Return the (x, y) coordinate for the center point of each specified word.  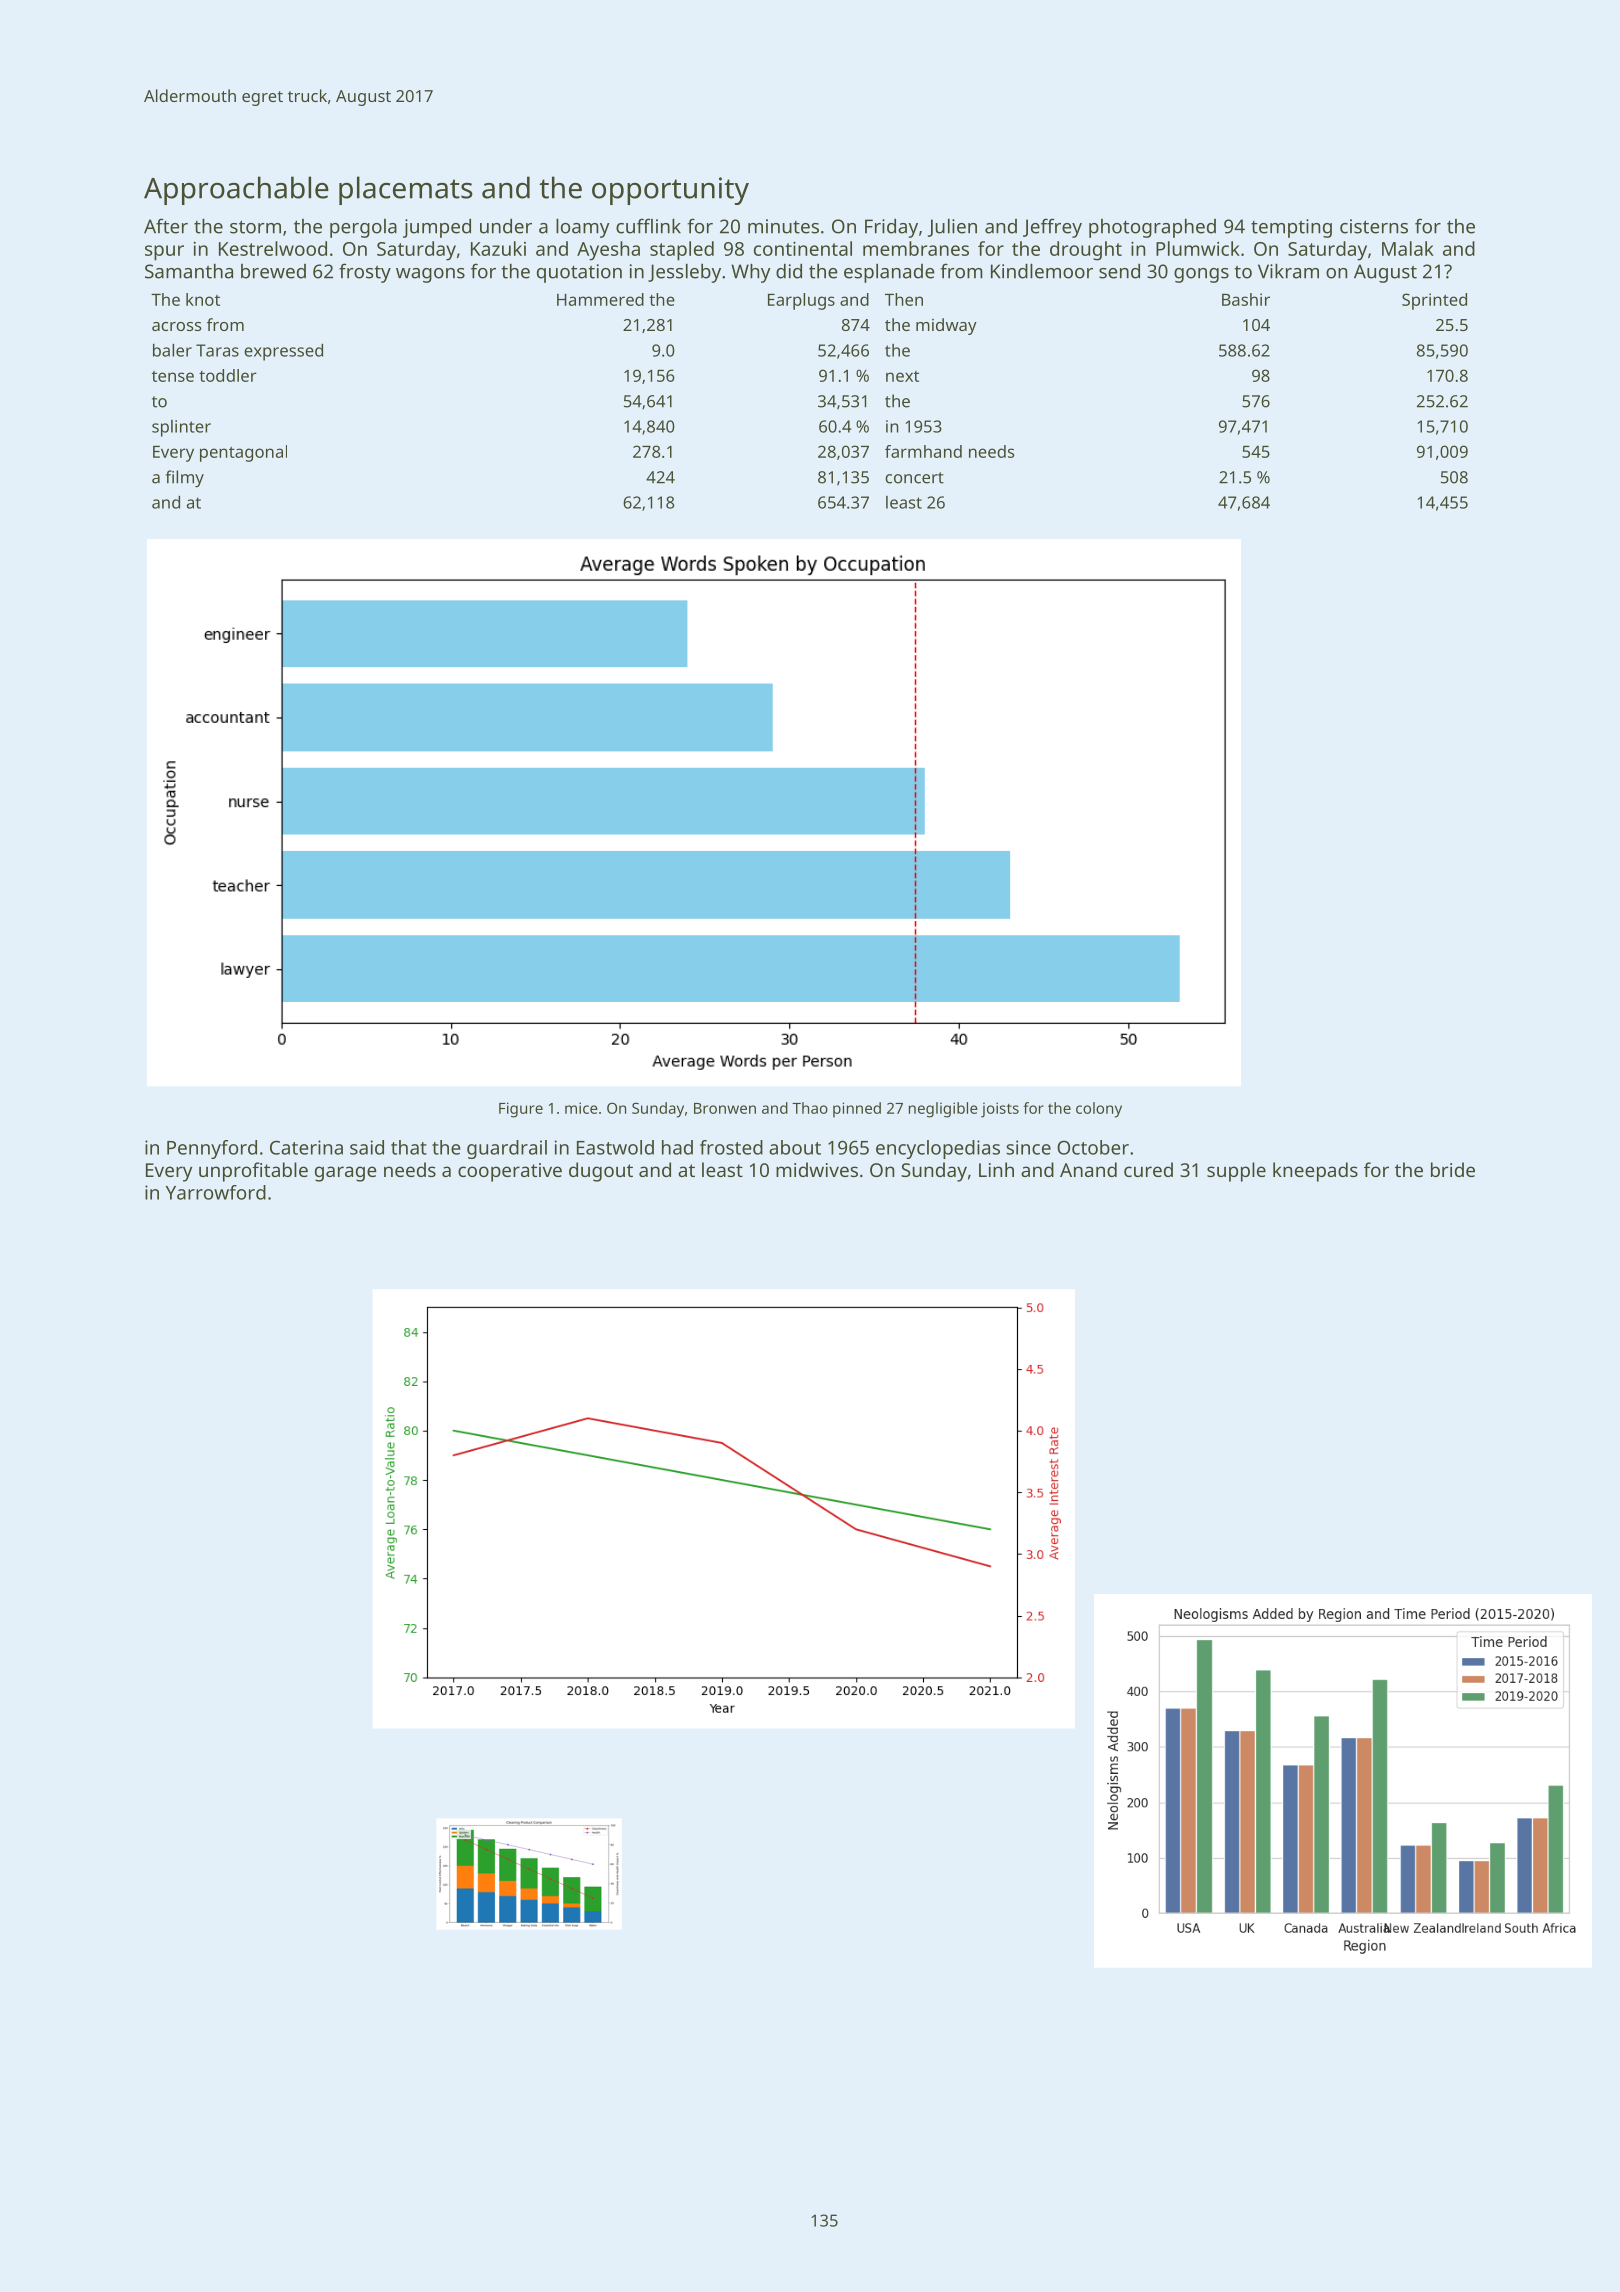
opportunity (670, 191)
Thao (810, 1108)
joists (1000, 1110)
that (409, 1147)
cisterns (1374, 226)
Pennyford (212, 1149)
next (902, 376)
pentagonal (243, 453)
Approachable (236, 190)
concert (914, 478)
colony (1099, 1110)
